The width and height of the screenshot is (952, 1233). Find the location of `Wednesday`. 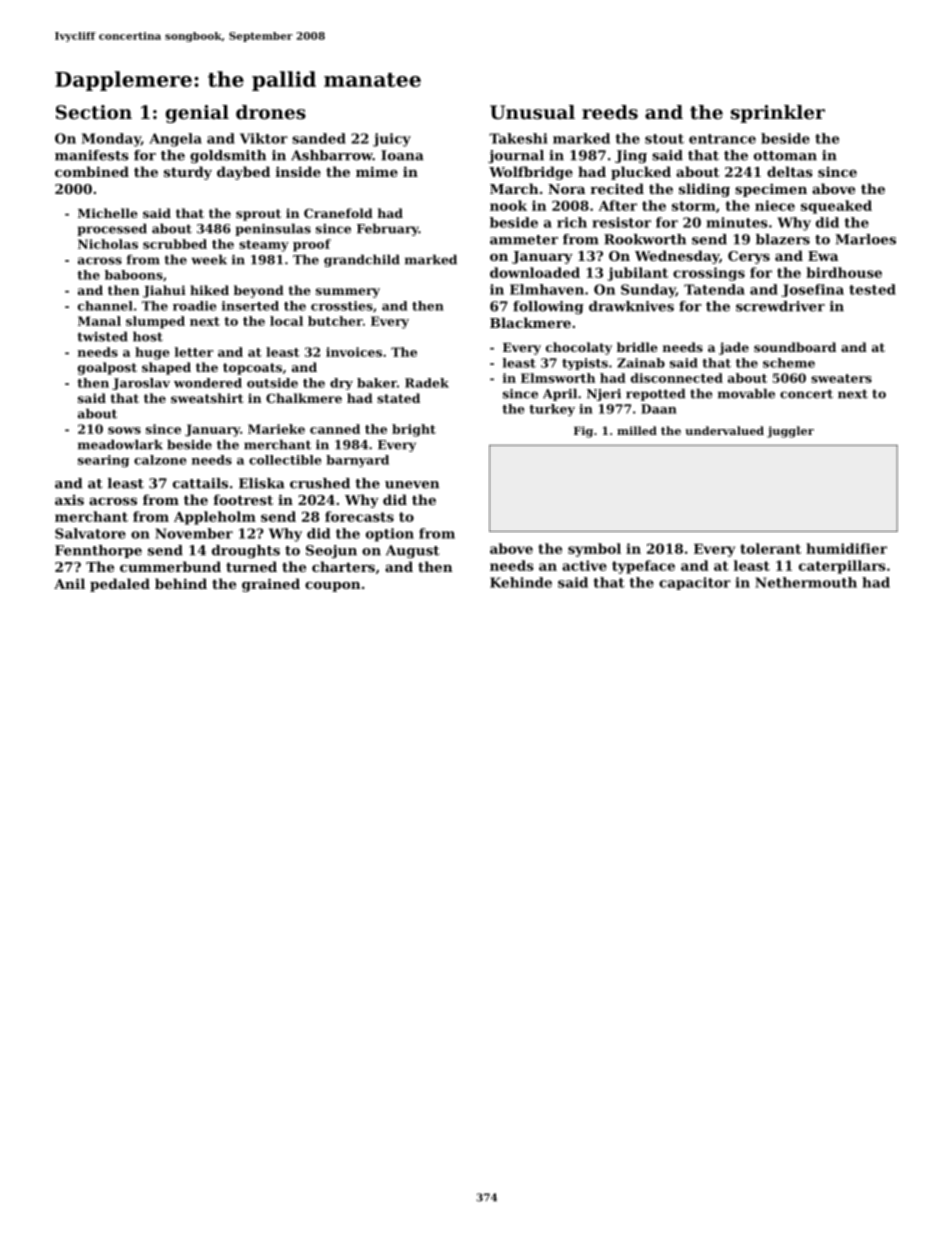

Wednesday is located at coordinates (677, 257).
